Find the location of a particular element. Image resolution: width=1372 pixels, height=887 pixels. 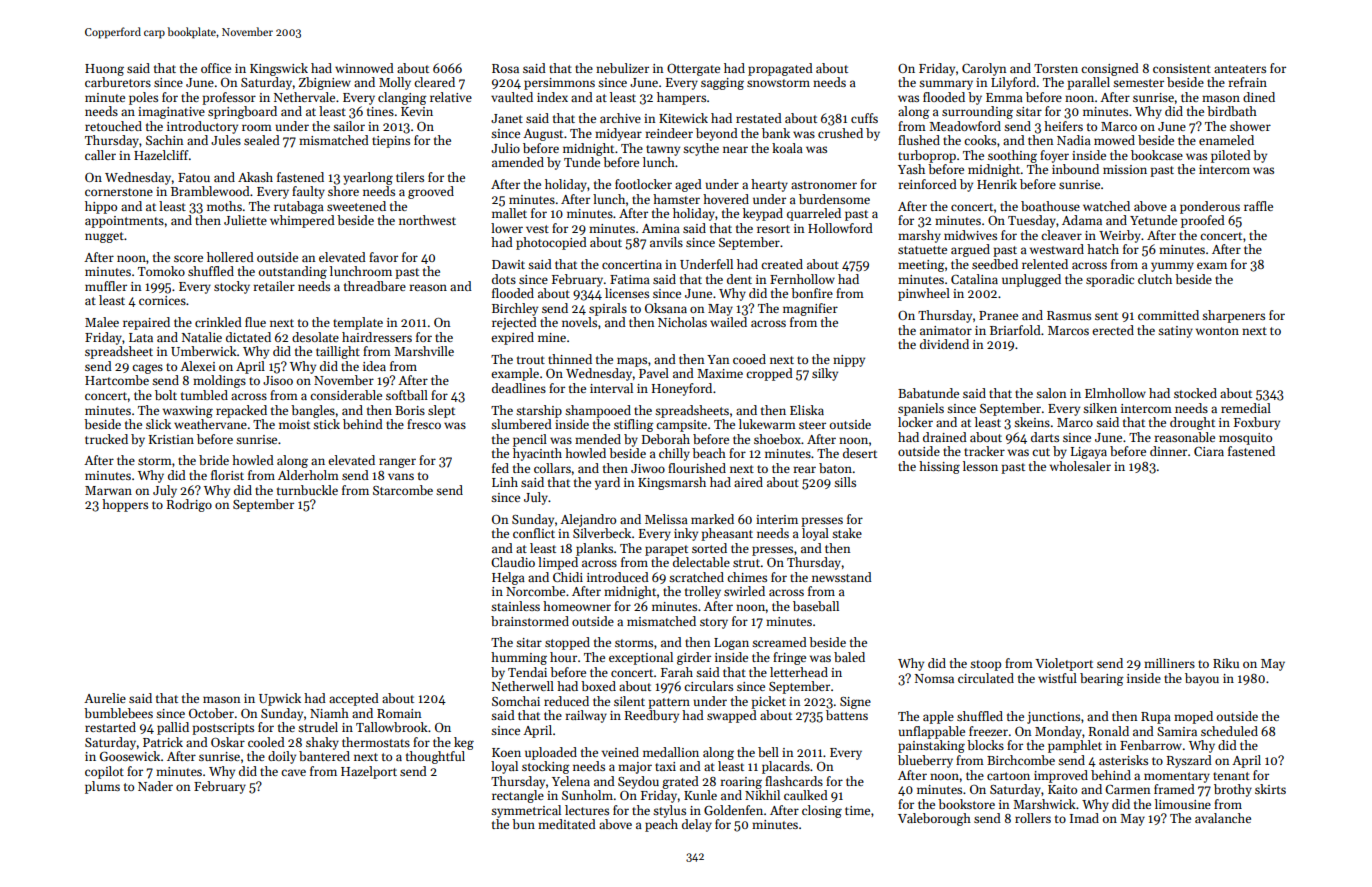

midwives is located at coordinates (970, 235).
